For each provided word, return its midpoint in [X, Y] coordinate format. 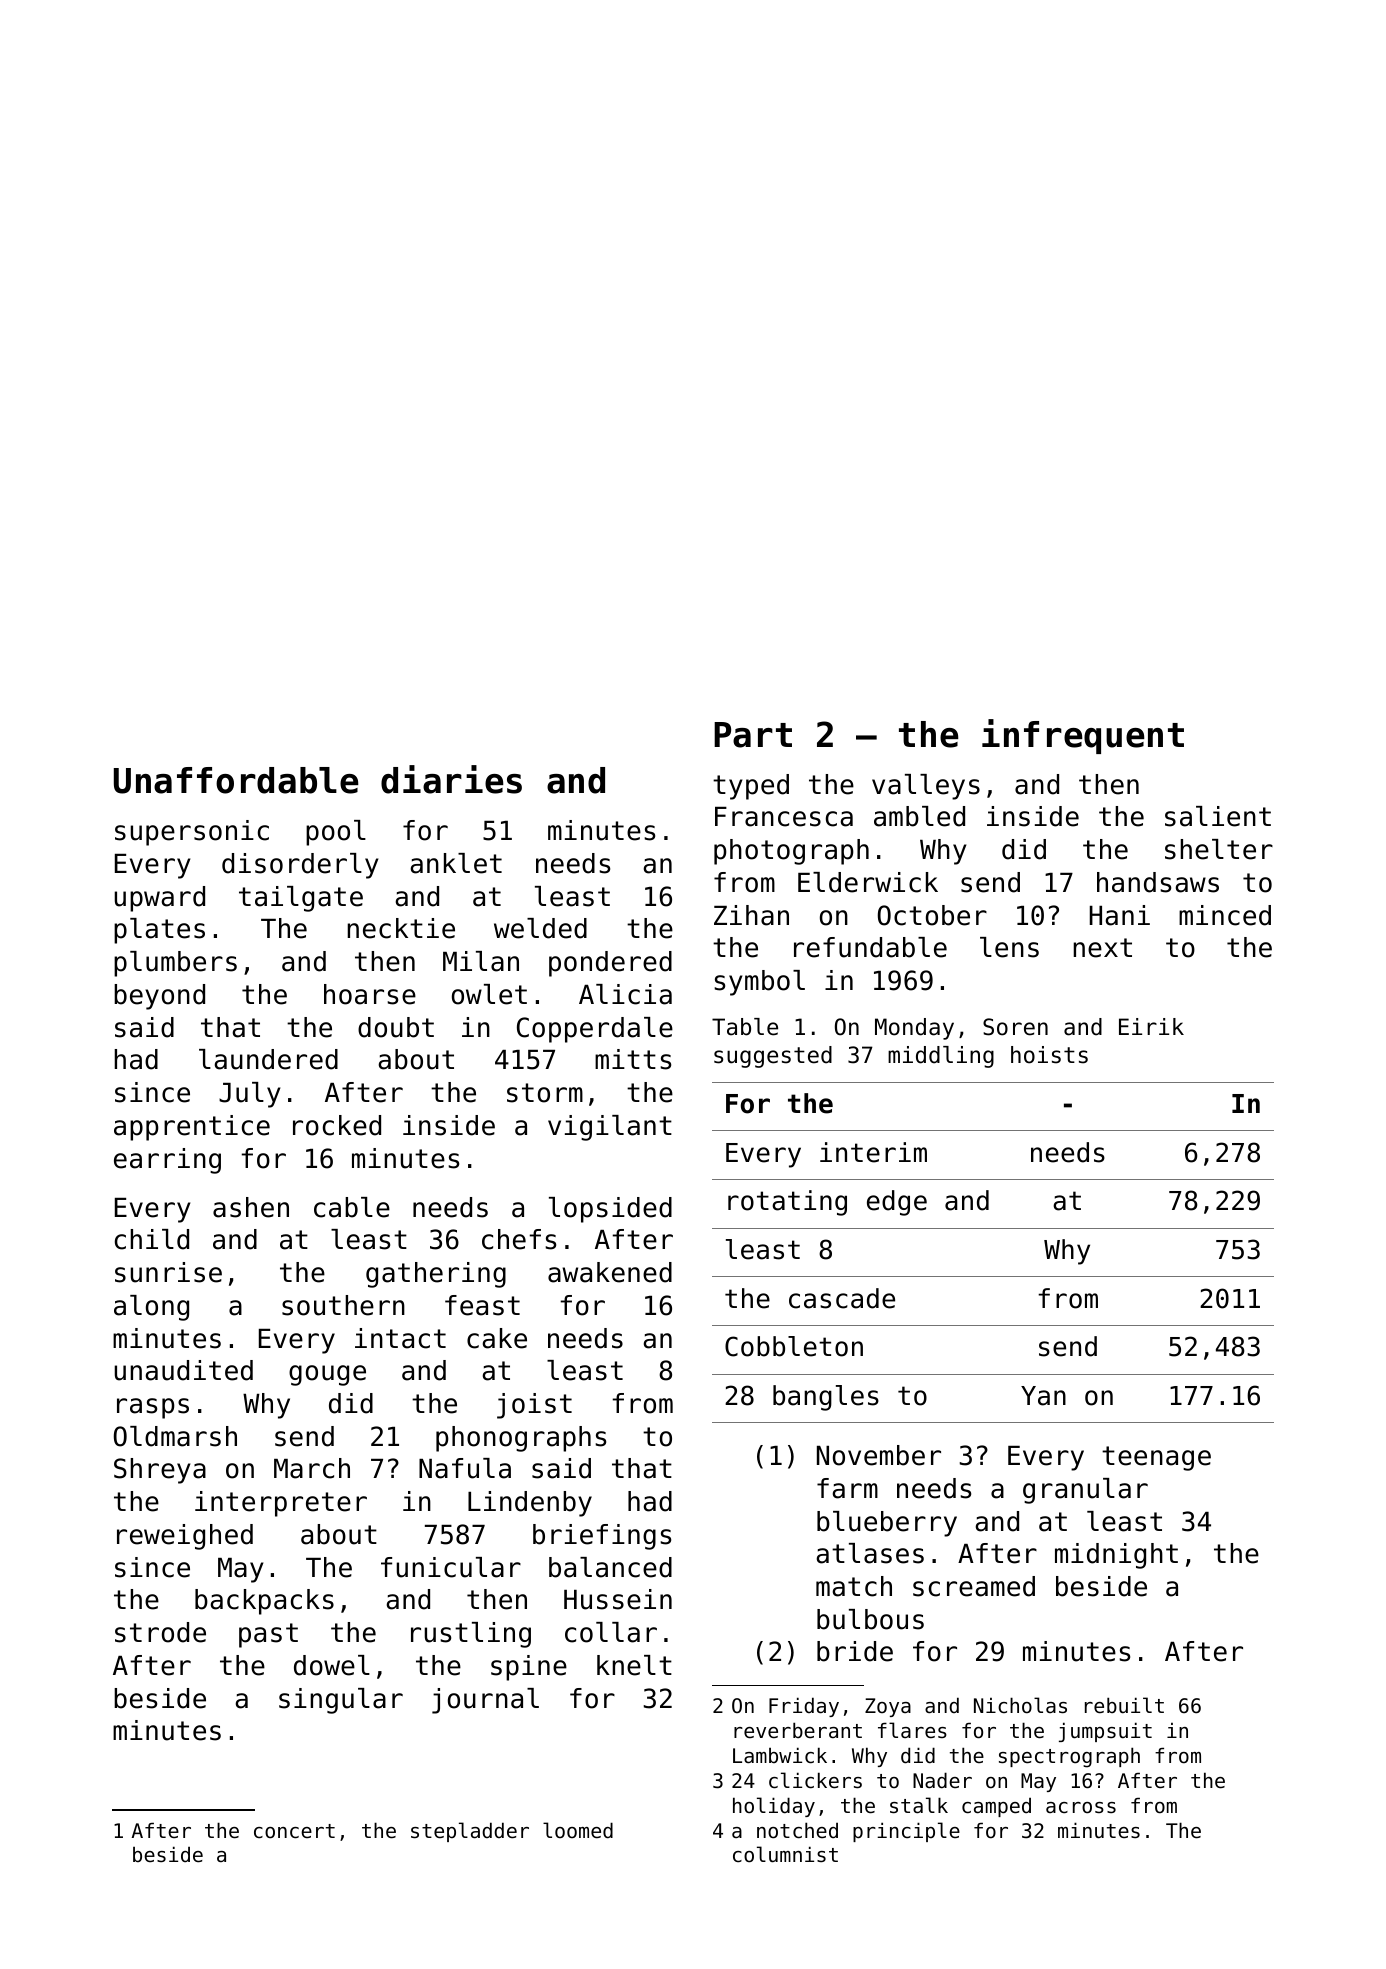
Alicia [625, 994]
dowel [332, 1665]
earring [167, 1161]
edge [897, 1203]
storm [545, 1093]
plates [159, 931]
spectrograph [1069, 1757]
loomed [578, 1830]
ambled [919, 816]
